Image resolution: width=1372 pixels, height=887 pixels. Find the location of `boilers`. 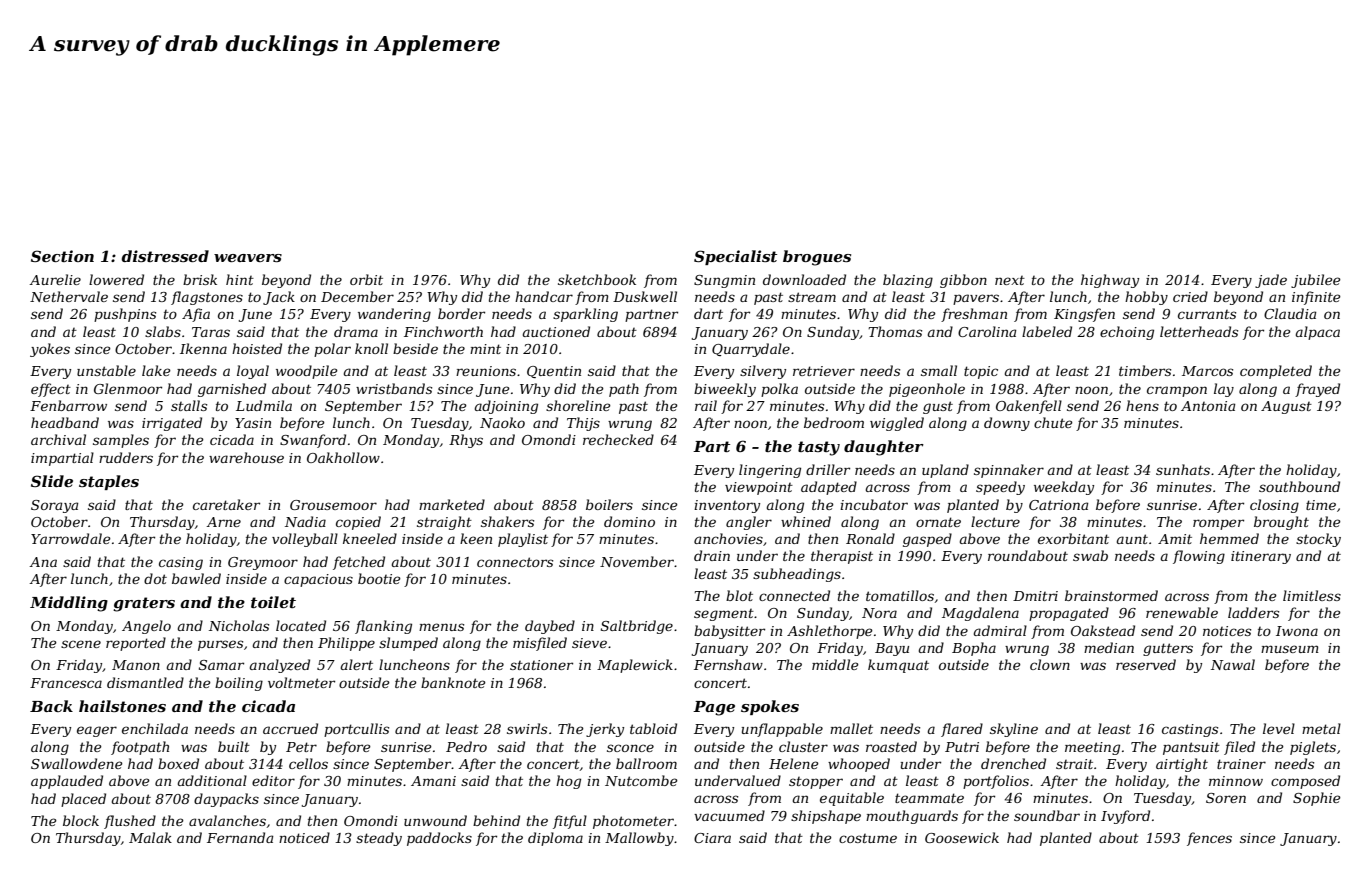

boilers is located at coordinates (609, 504).
